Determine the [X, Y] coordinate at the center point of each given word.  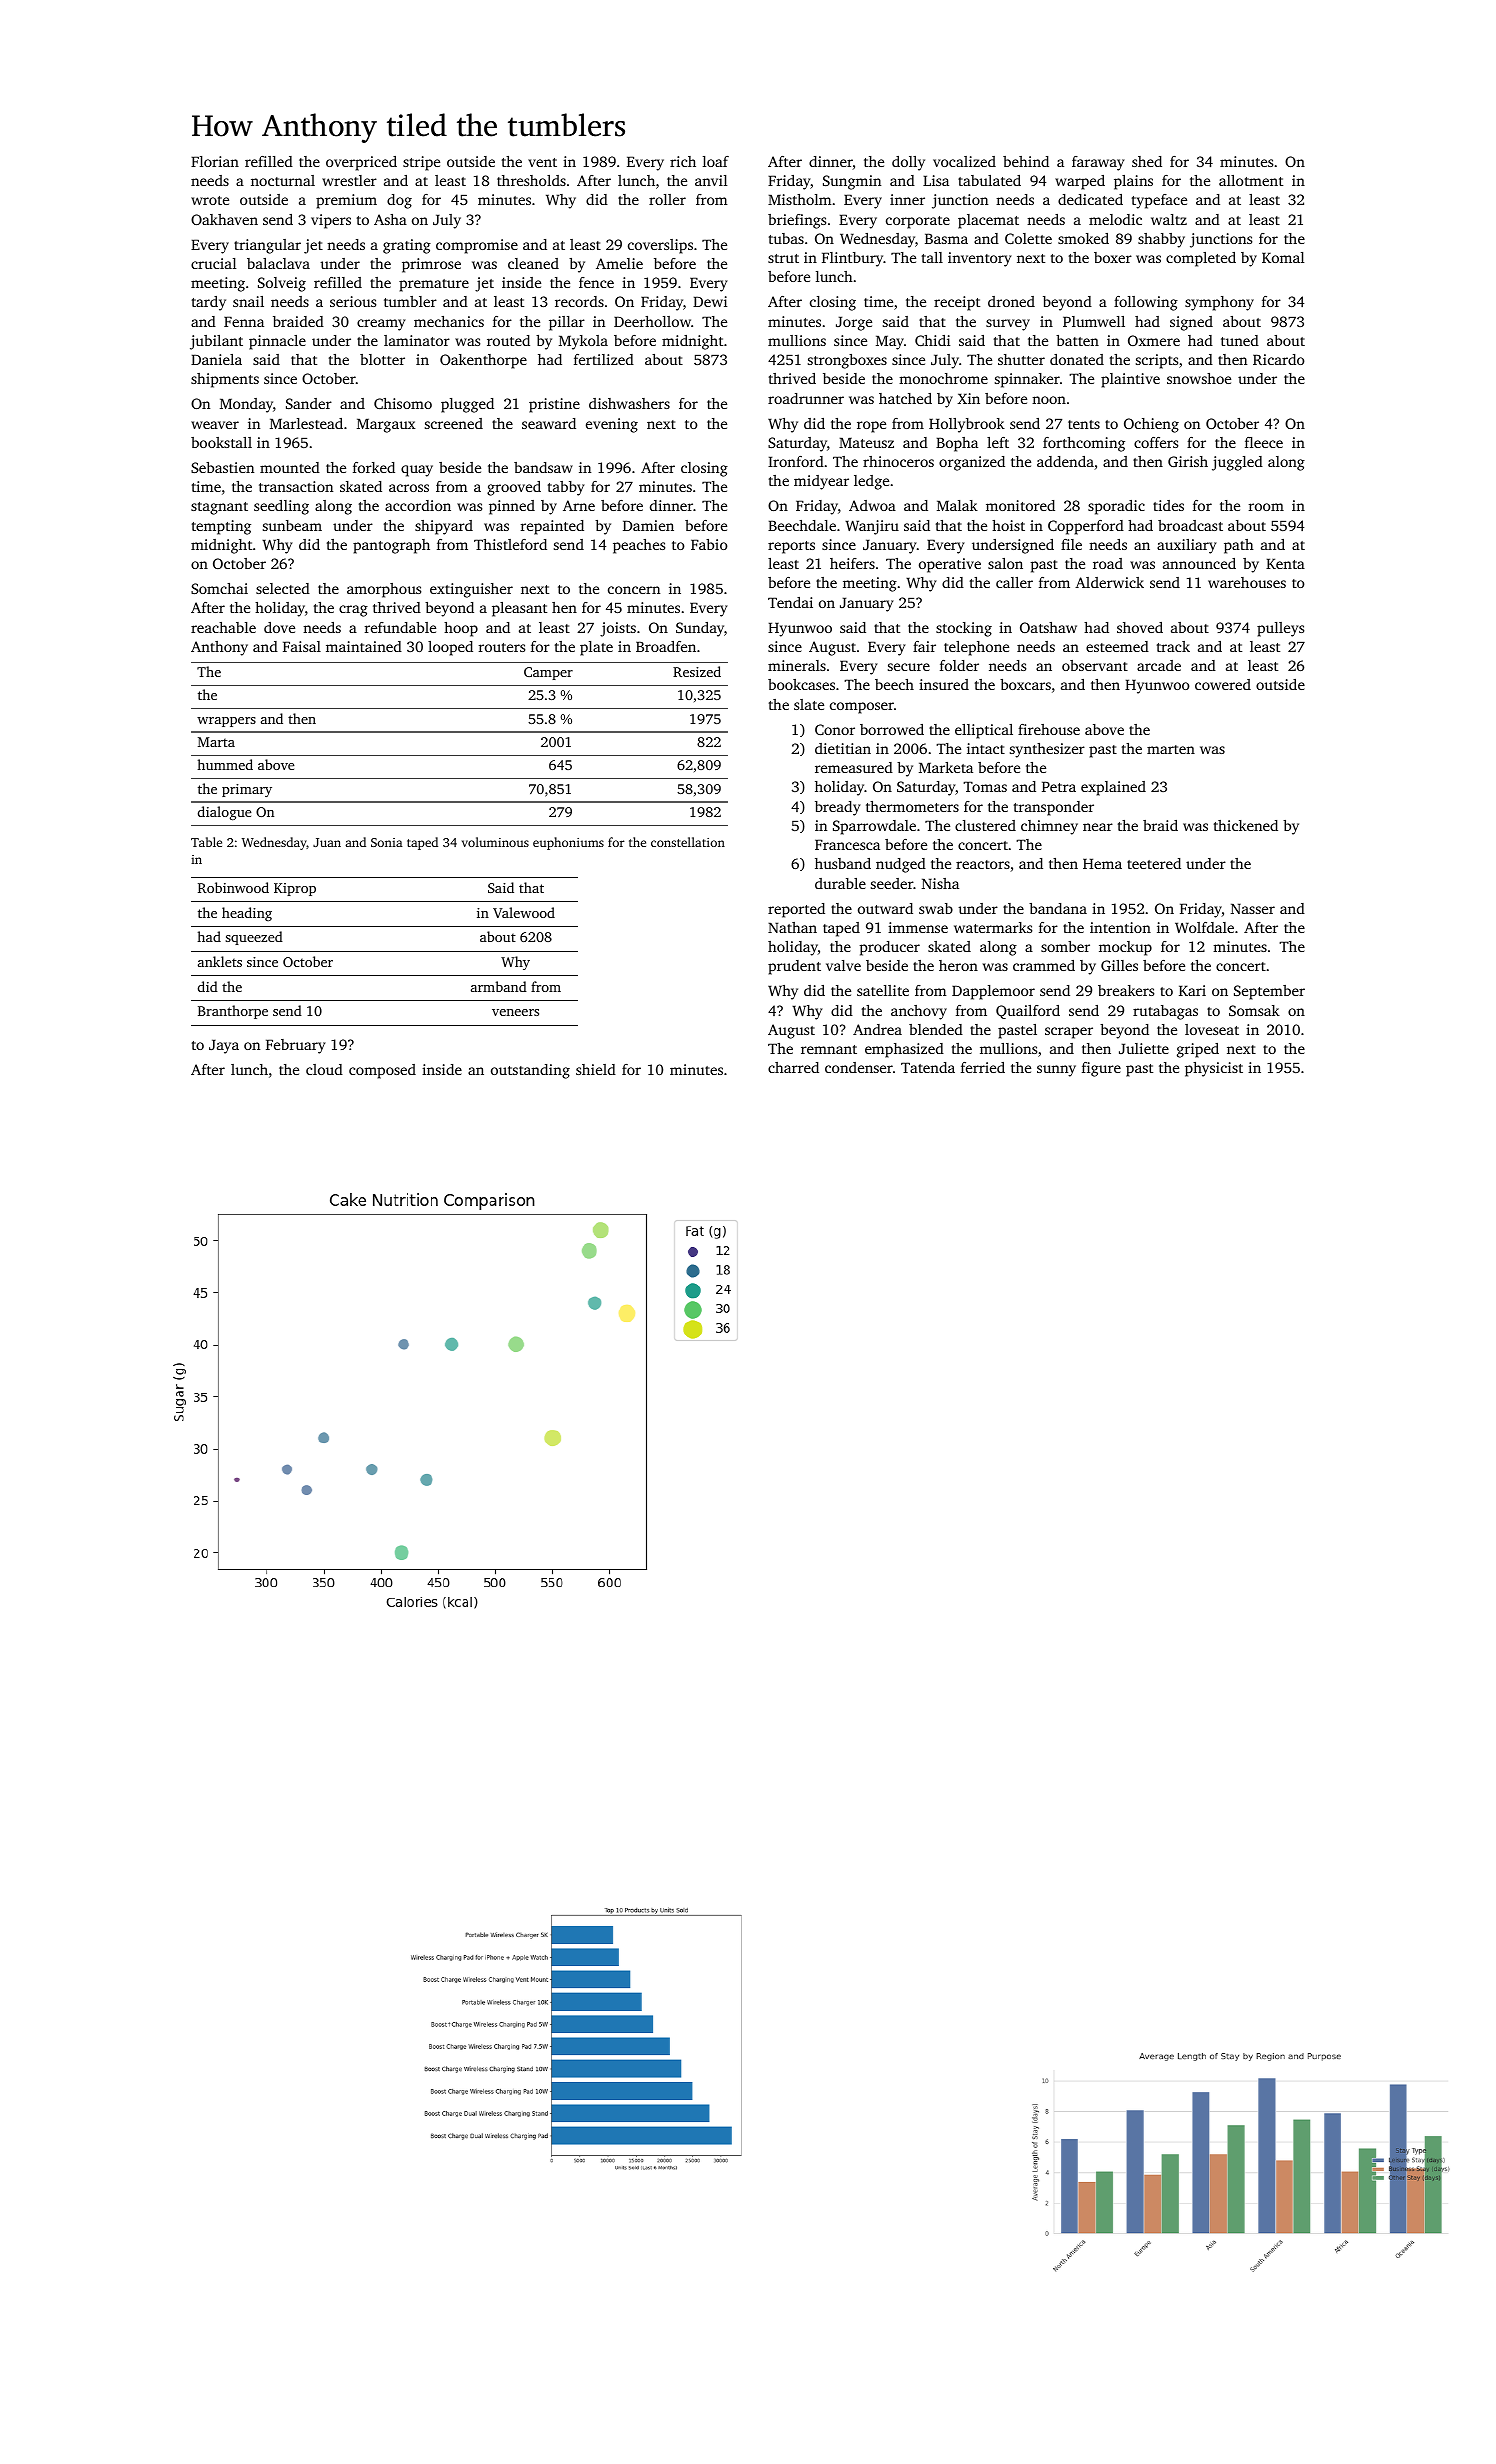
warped [1080, 182]
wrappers [226, 722]
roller [667, 199]
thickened [1246, 825]
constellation [688, 842]
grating [407, 246]
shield [596, 1069]
